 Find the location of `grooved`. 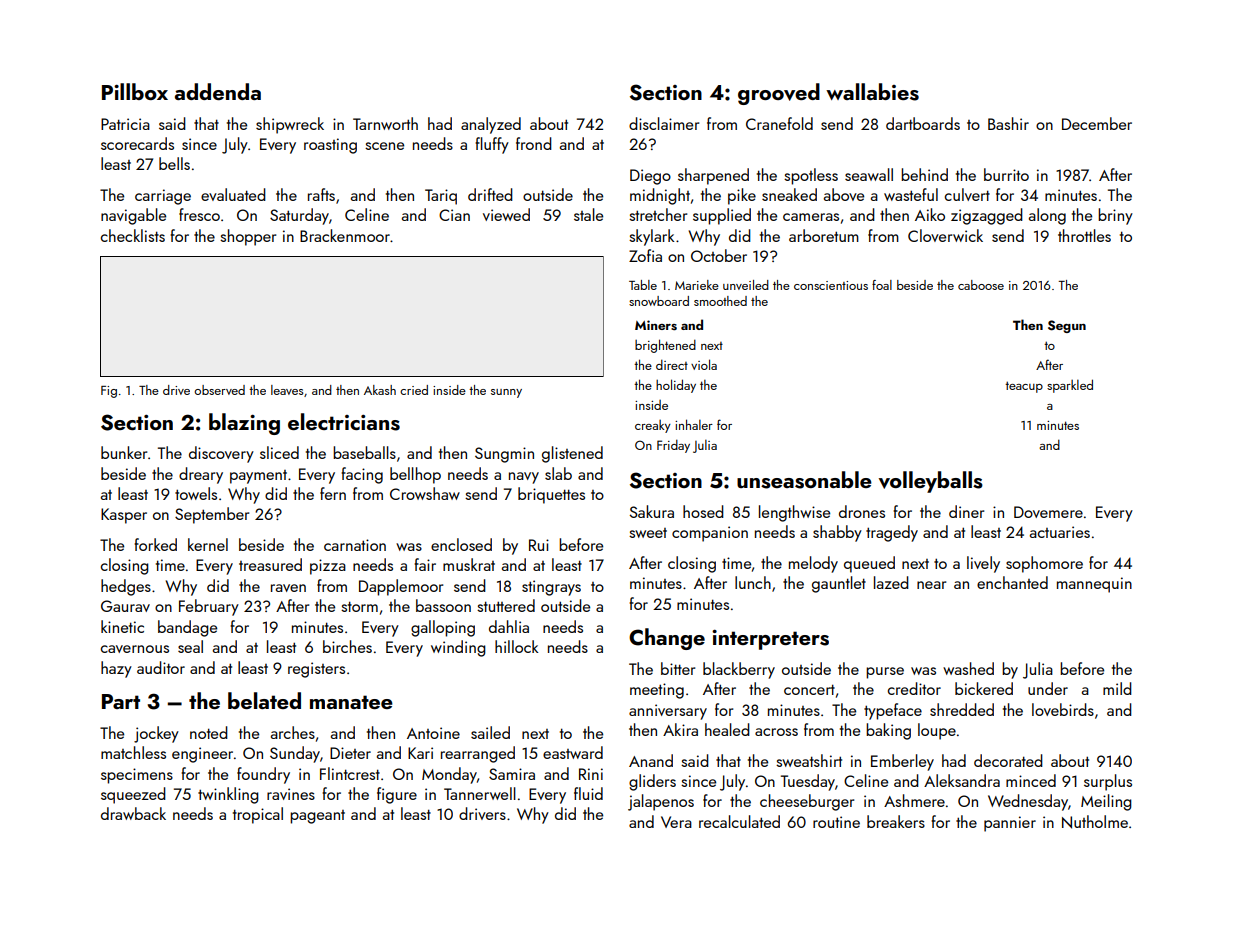

grooved is located at coordinates (779, 94).
